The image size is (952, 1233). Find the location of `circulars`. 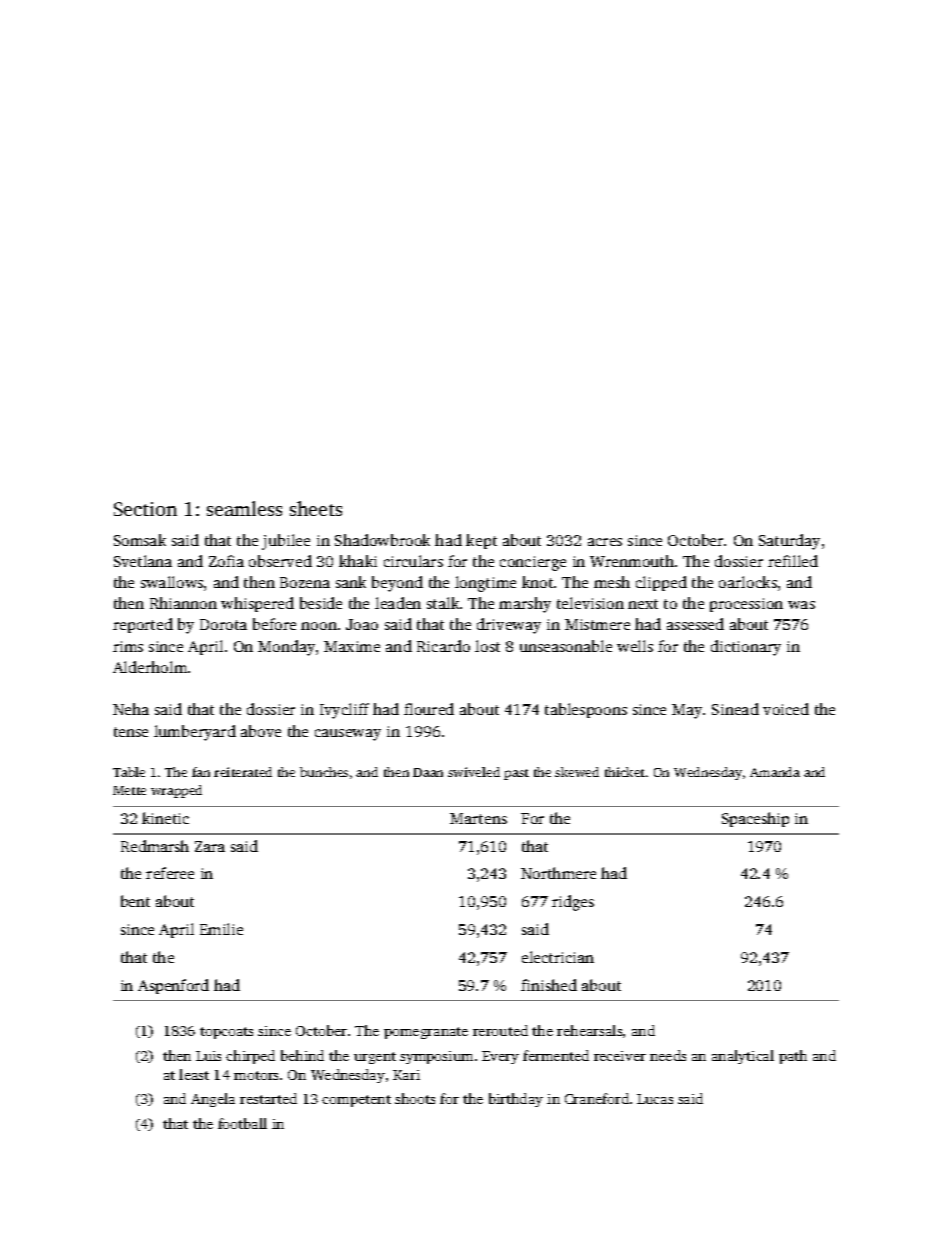

circulars is located at coordinates (413, 561).
